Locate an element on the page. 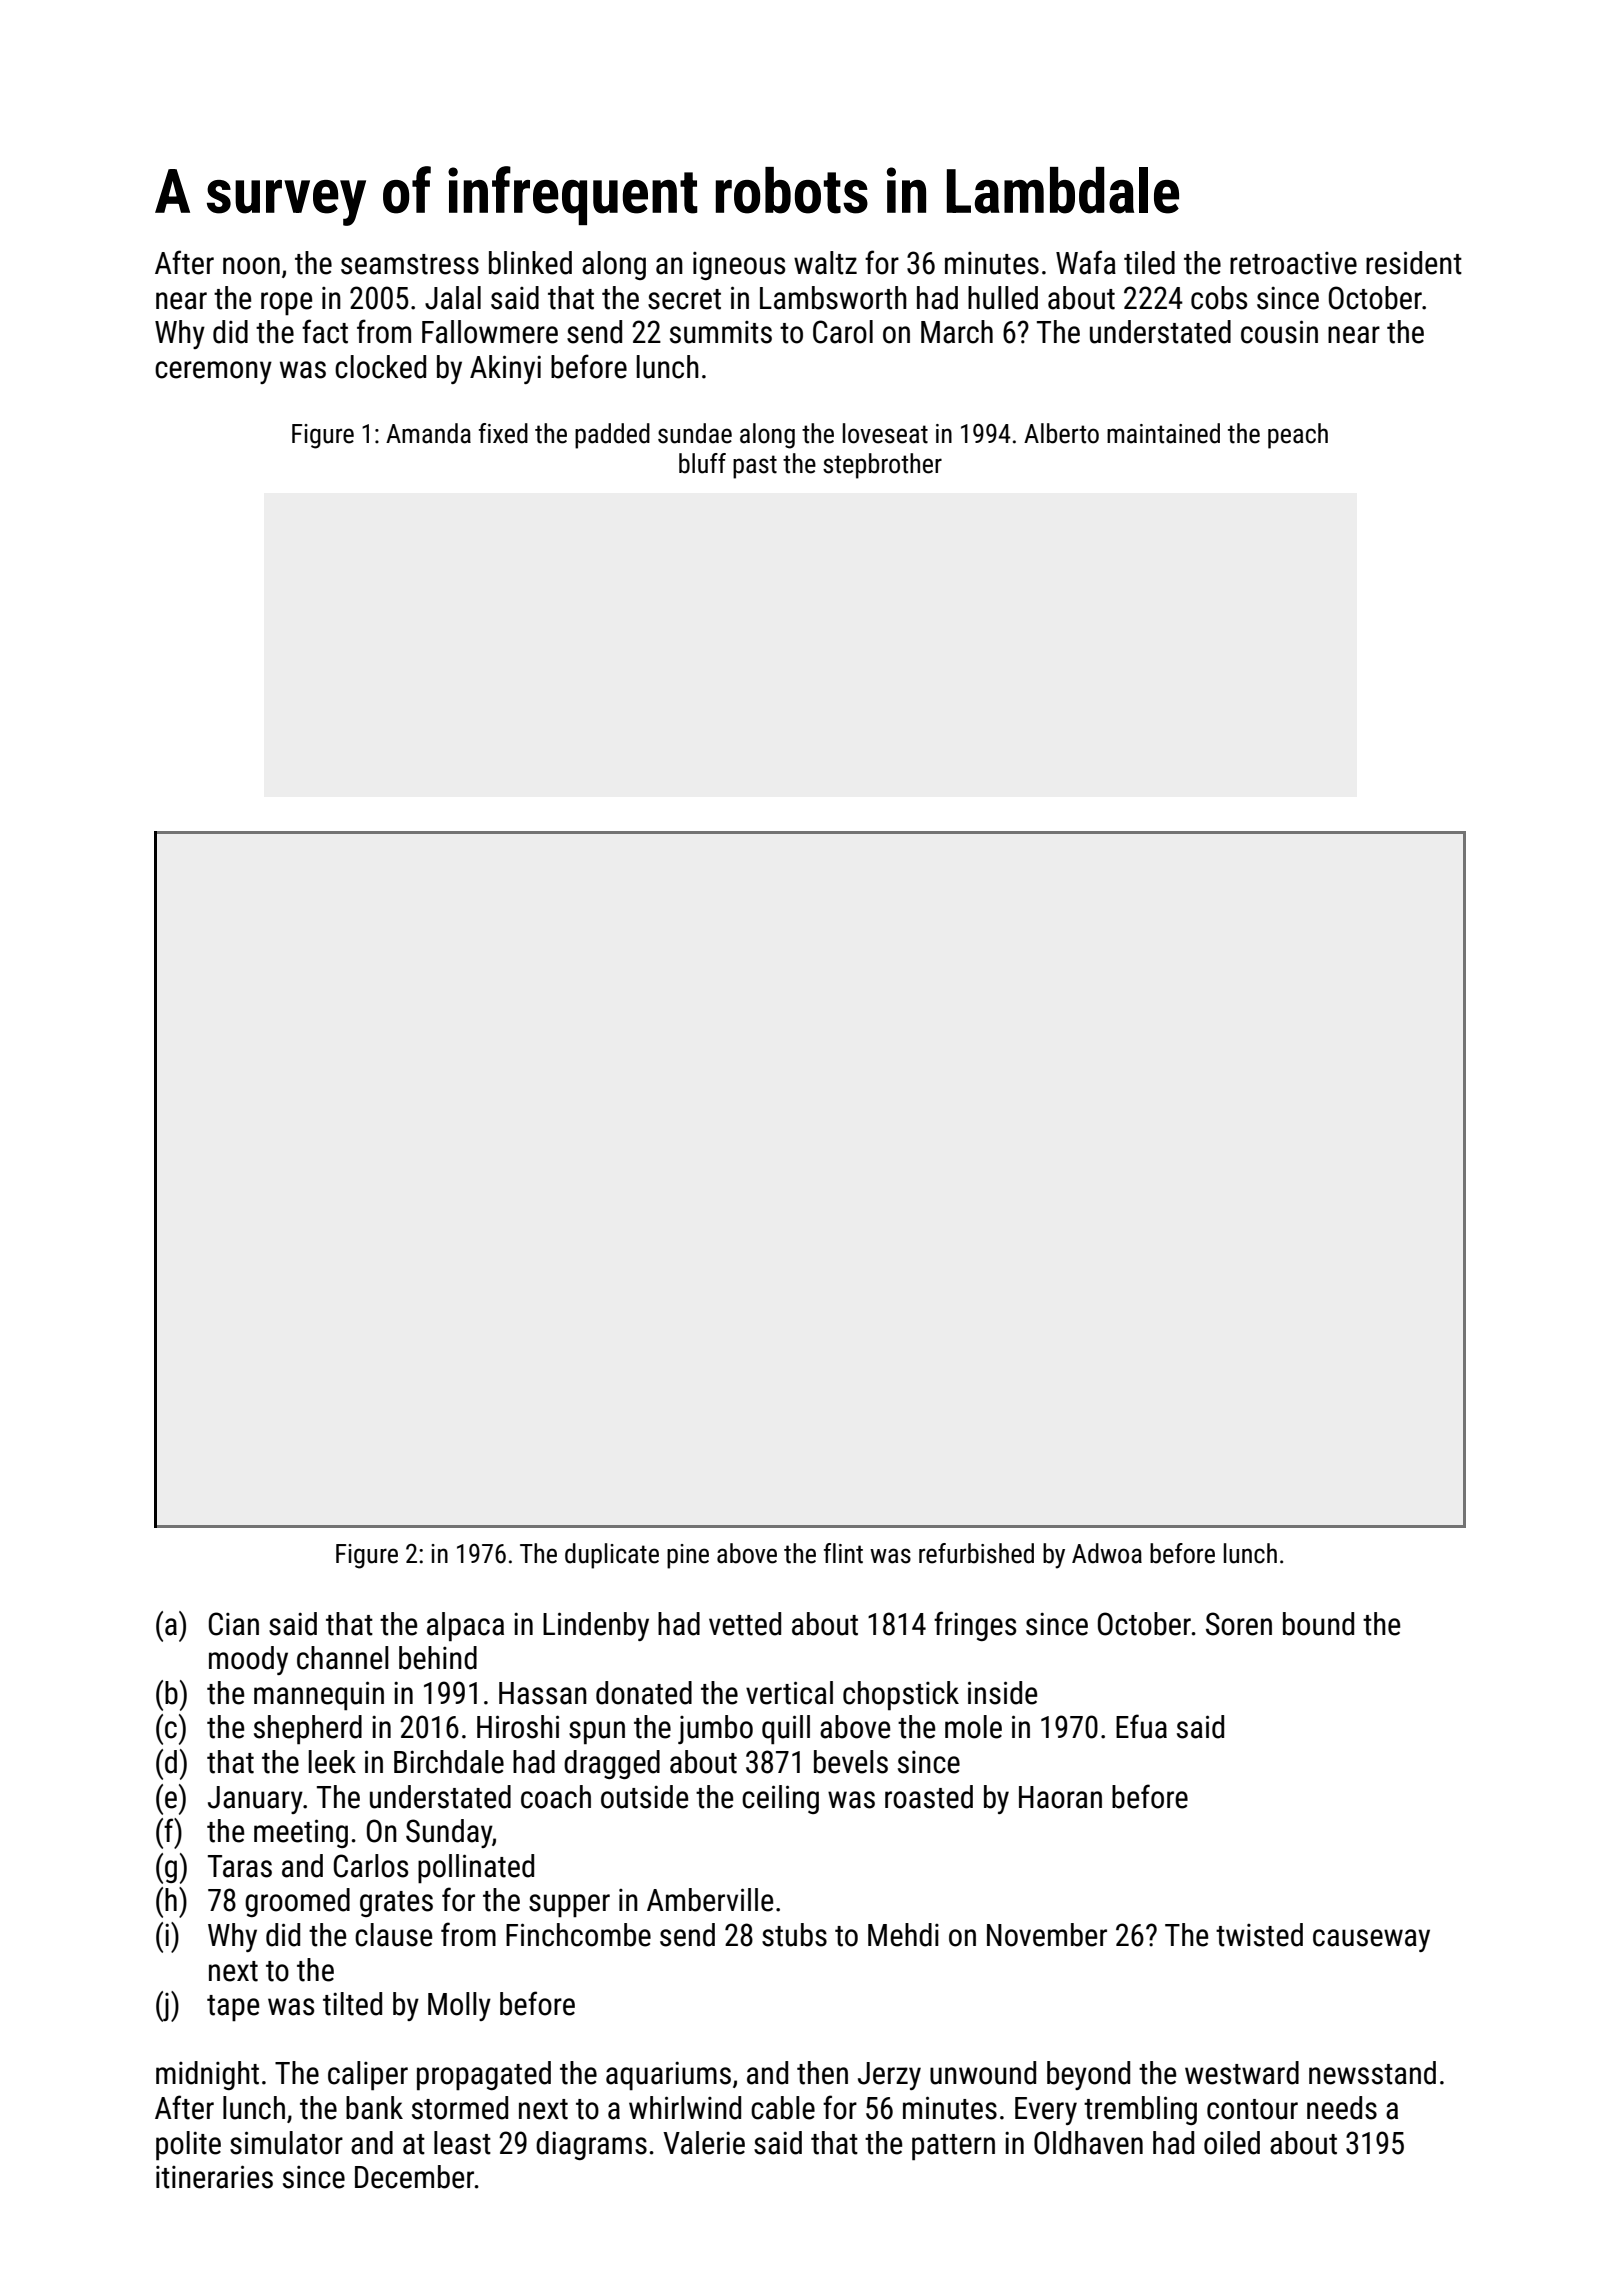  Adwoa is located at coordinates (1107, 1553).
